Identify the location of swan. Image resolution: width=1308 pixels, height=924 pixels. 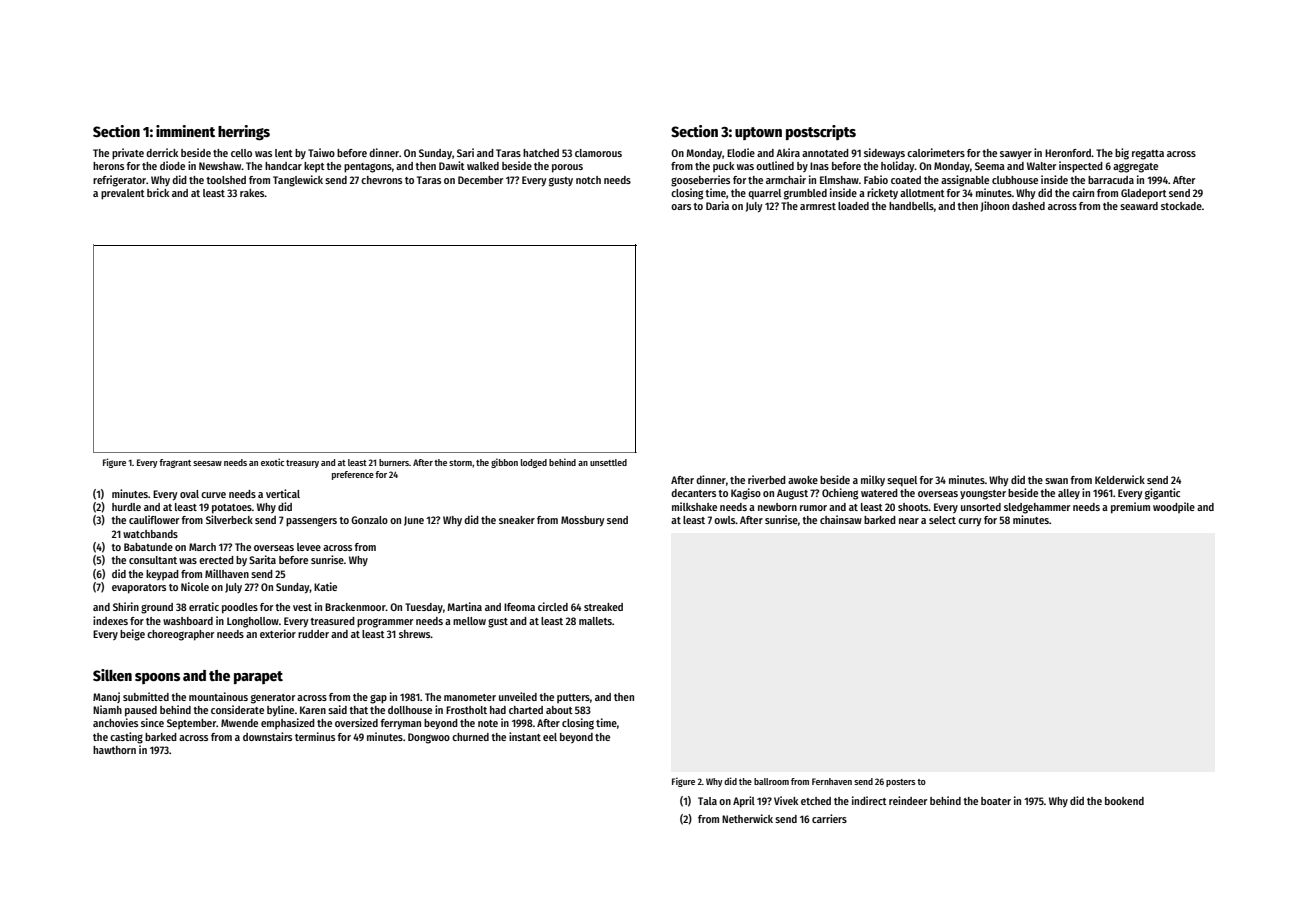
(1056, 481).
